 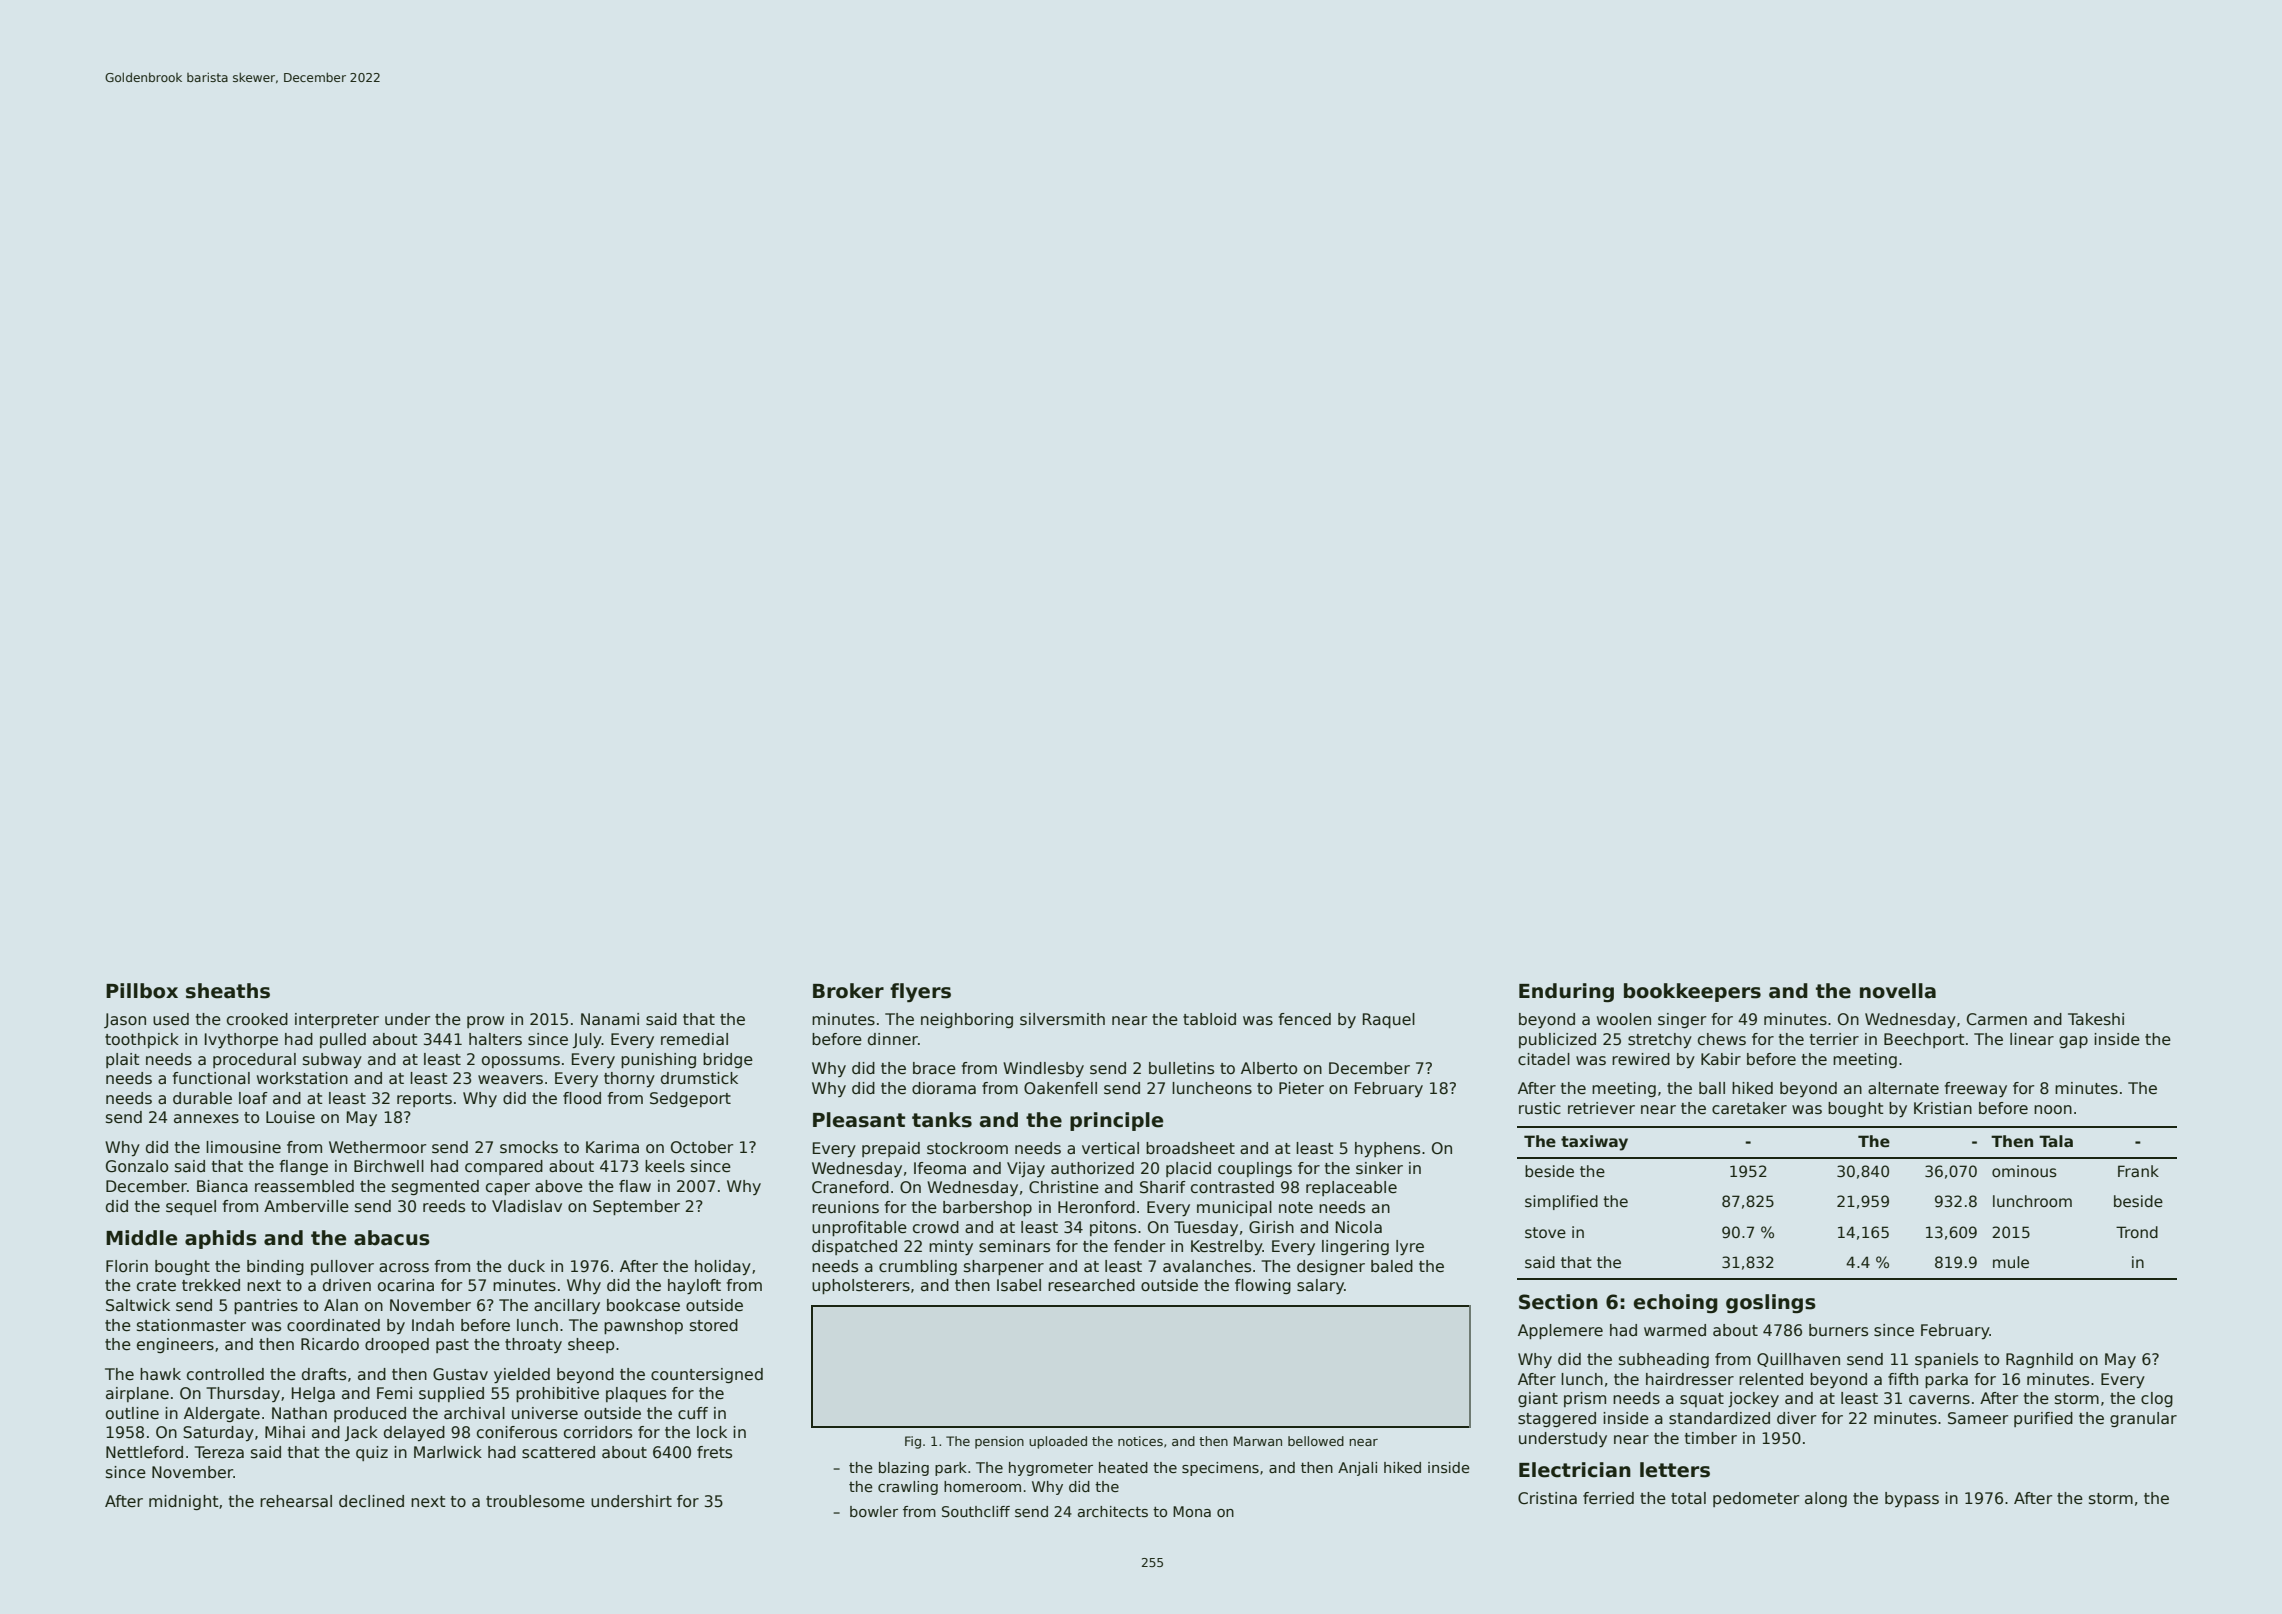 What do you see at coordinates (527, 1206) in the page?
I see `Vladislav` at bounding box center [527, 1206].
